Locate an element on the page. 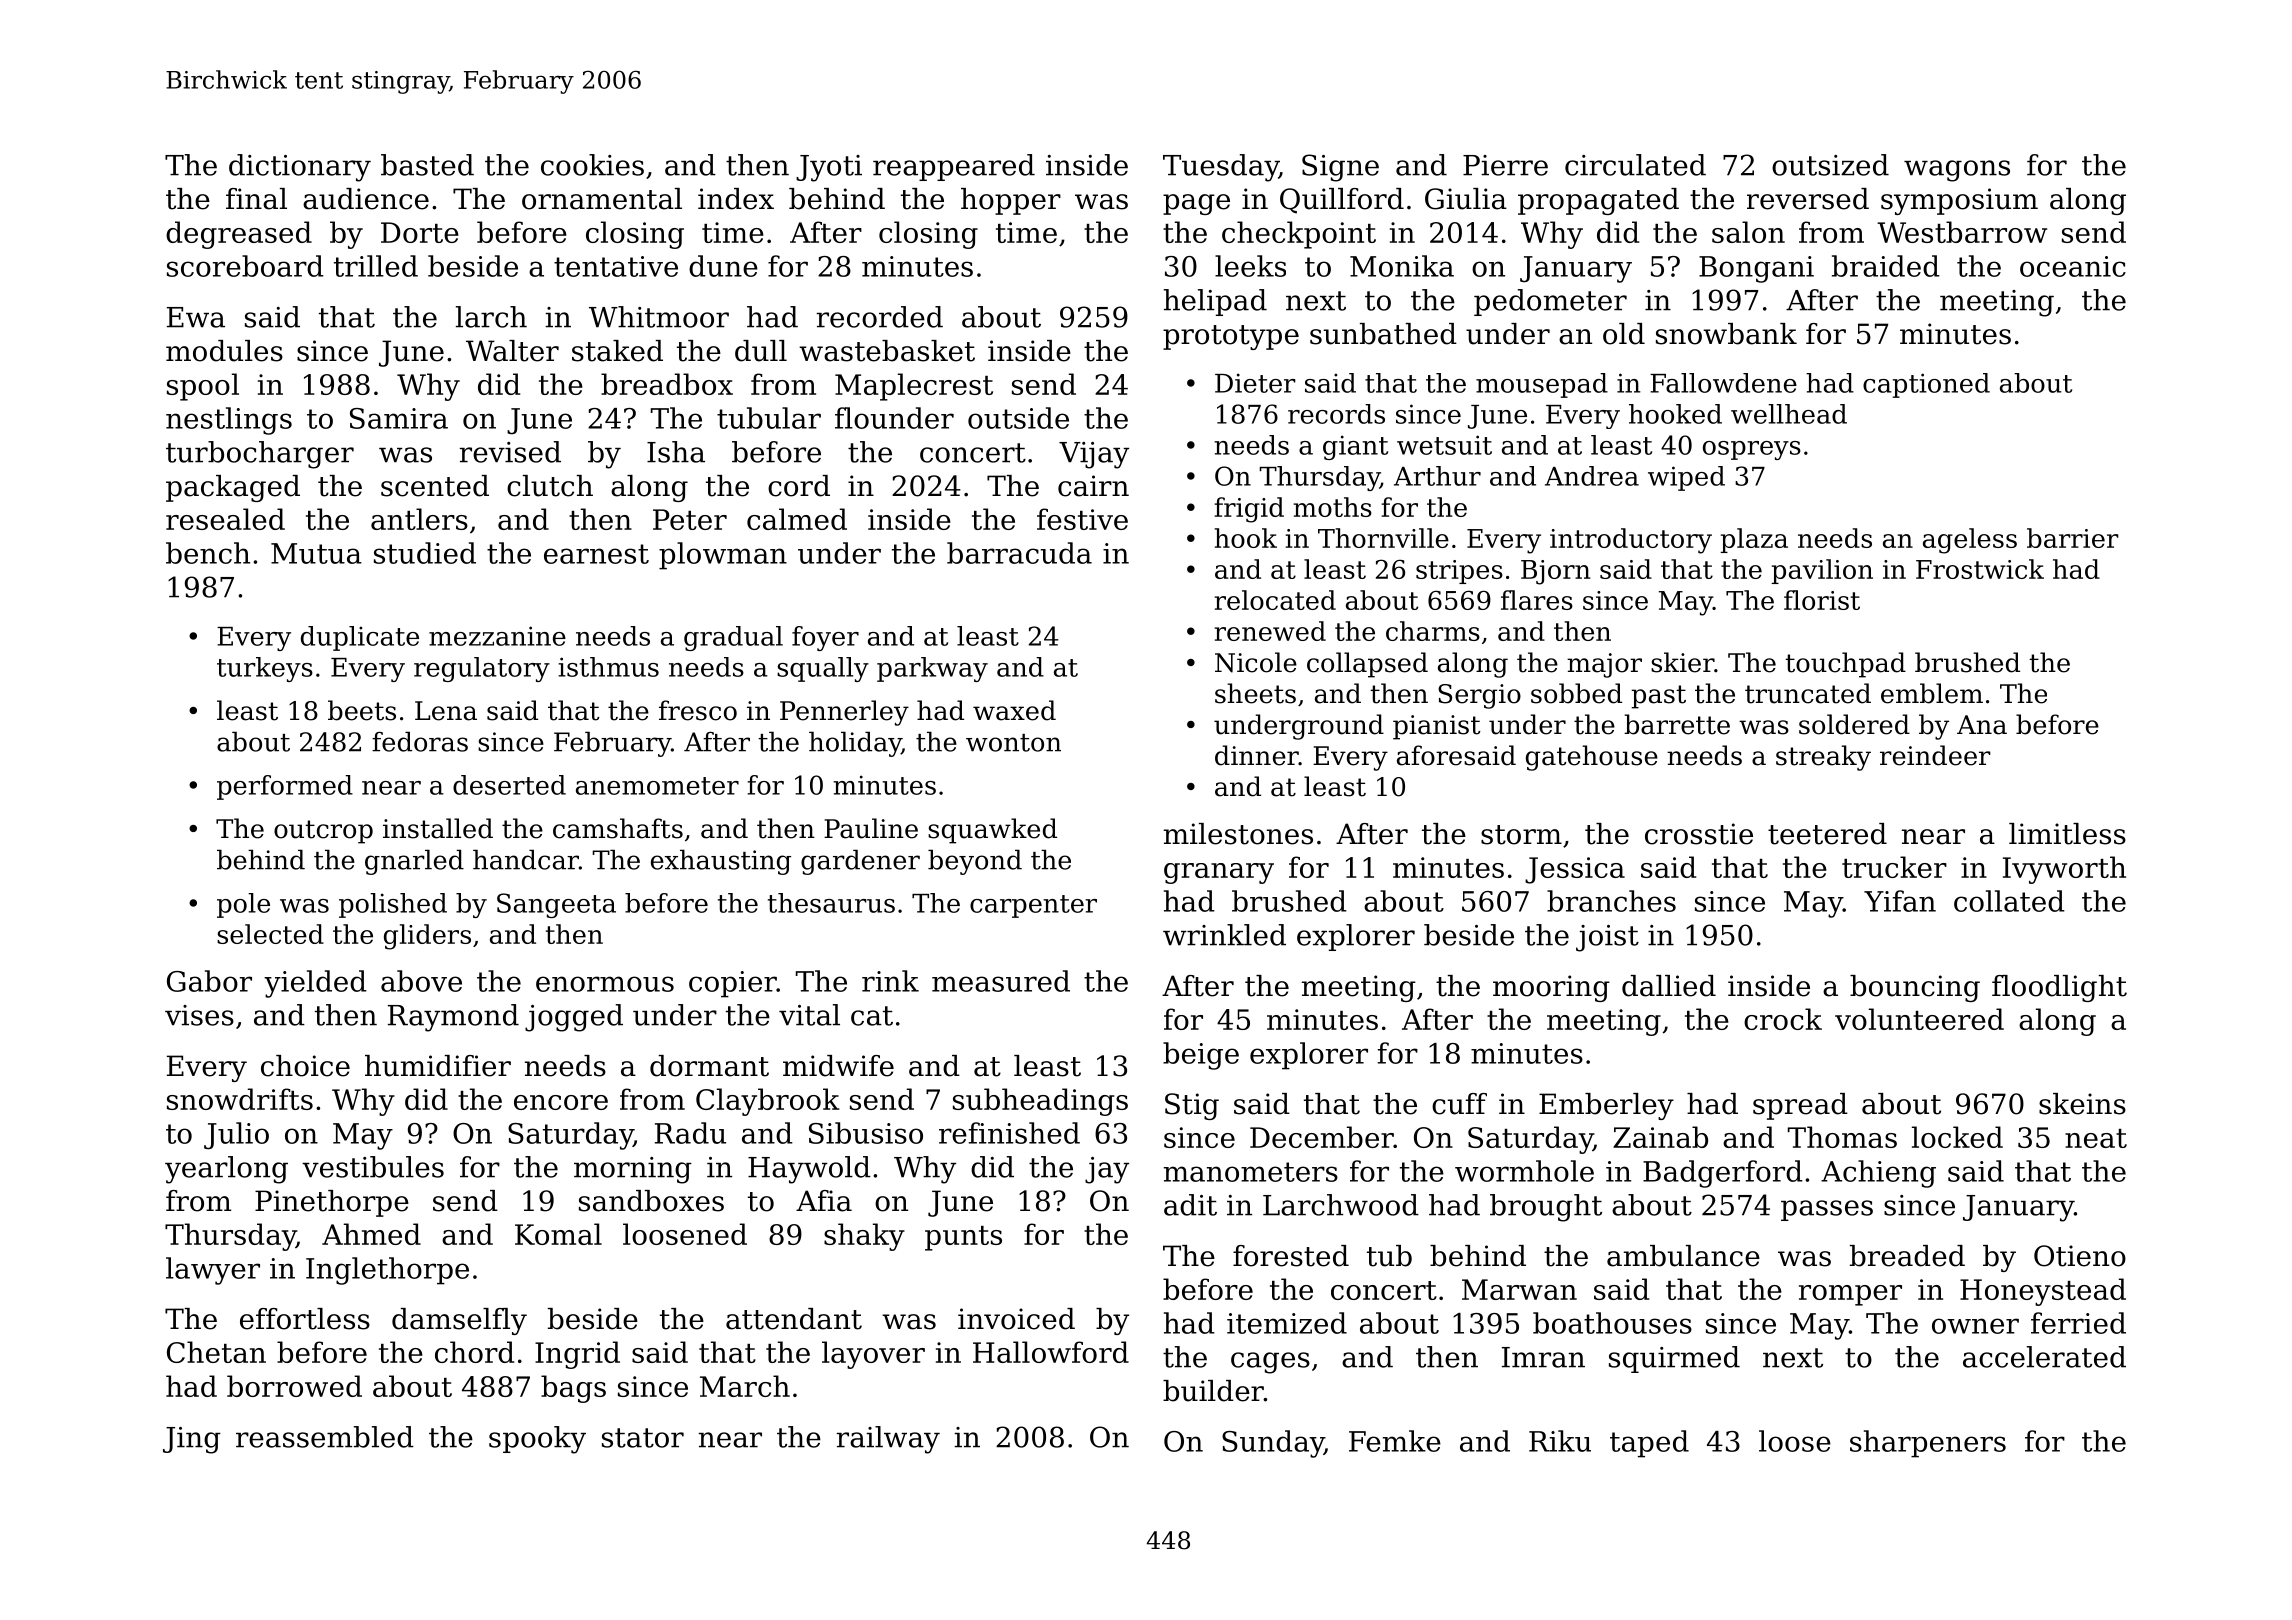  Badgerford is located at coordinates (1723, 1174).
